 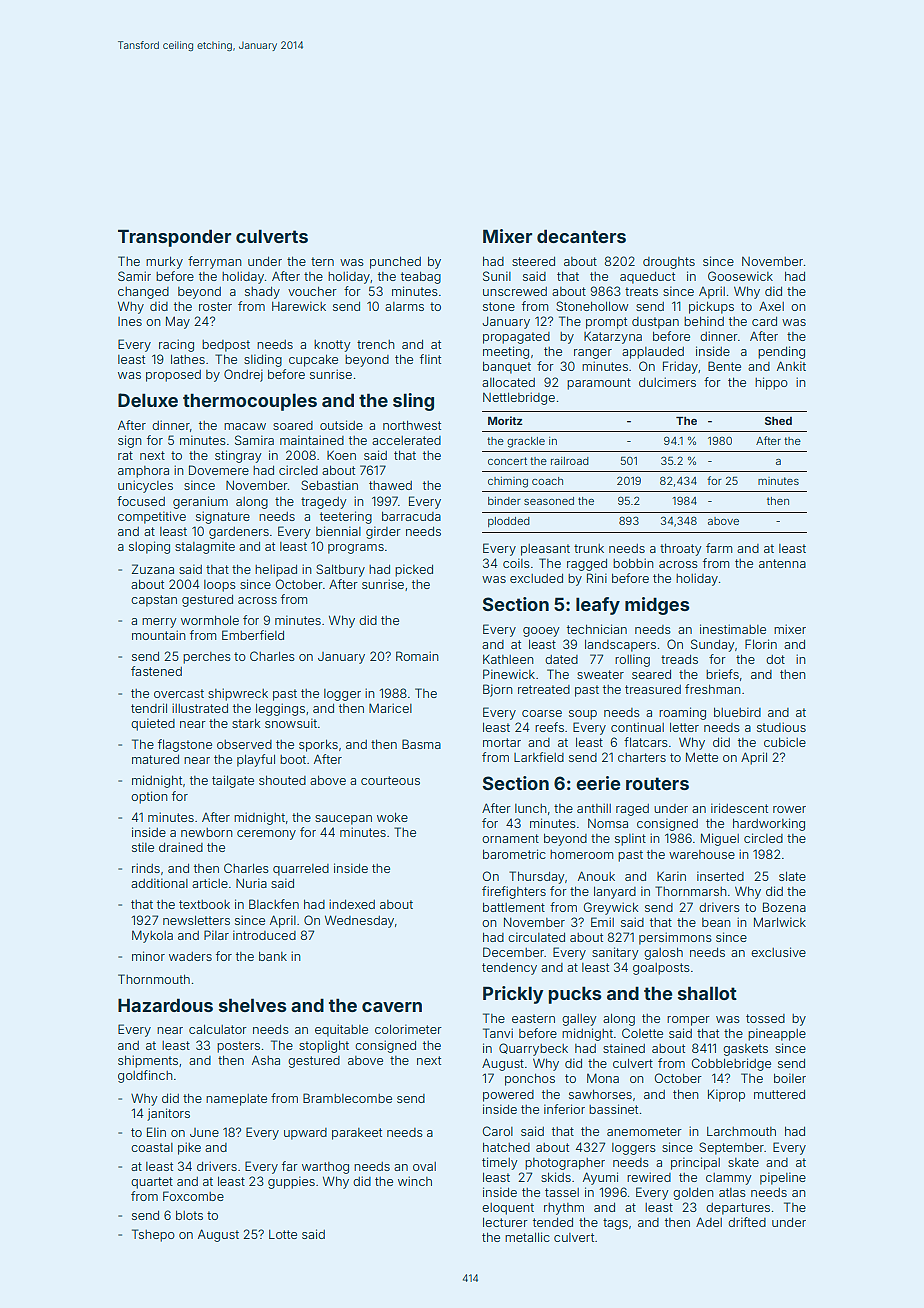 I want to click on coils, so click(x=516, y=563).
